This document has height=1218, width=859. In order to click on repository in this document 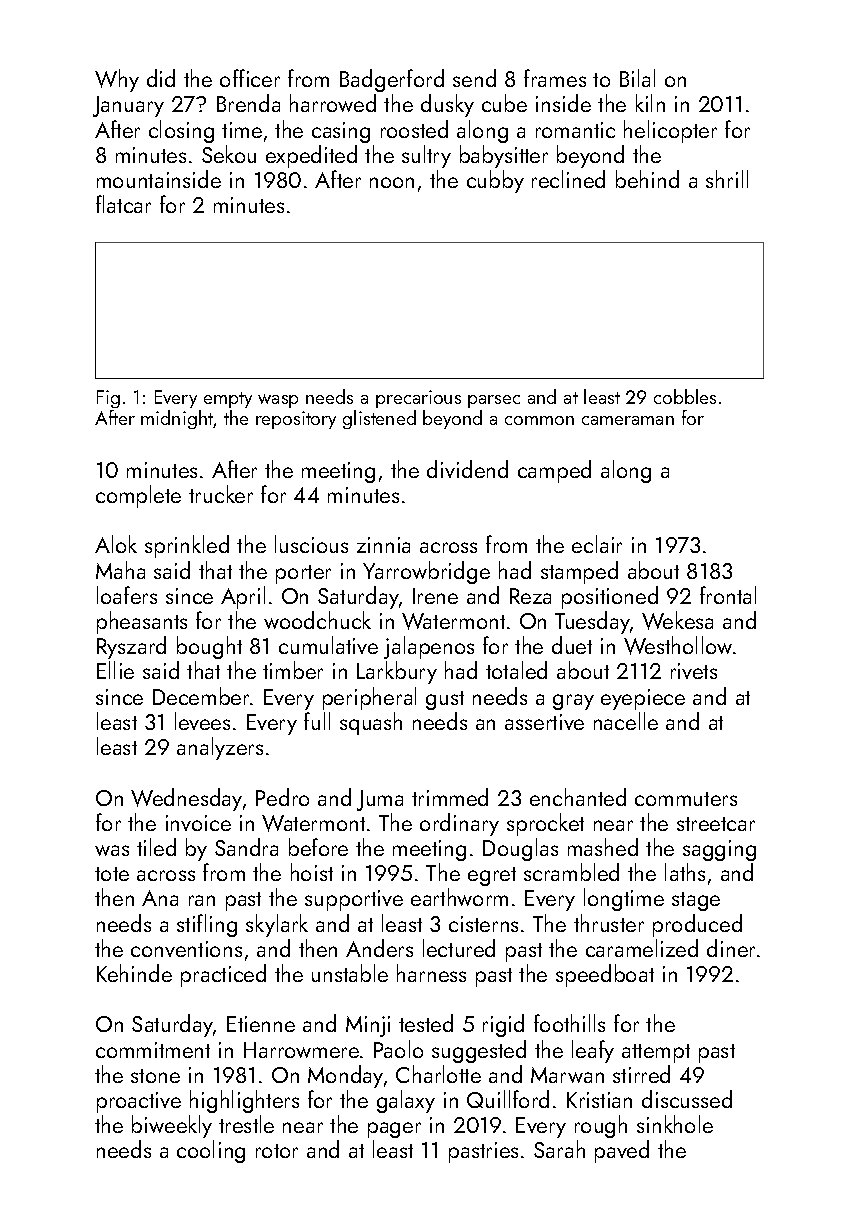, I will do `click(296, 420)`.
